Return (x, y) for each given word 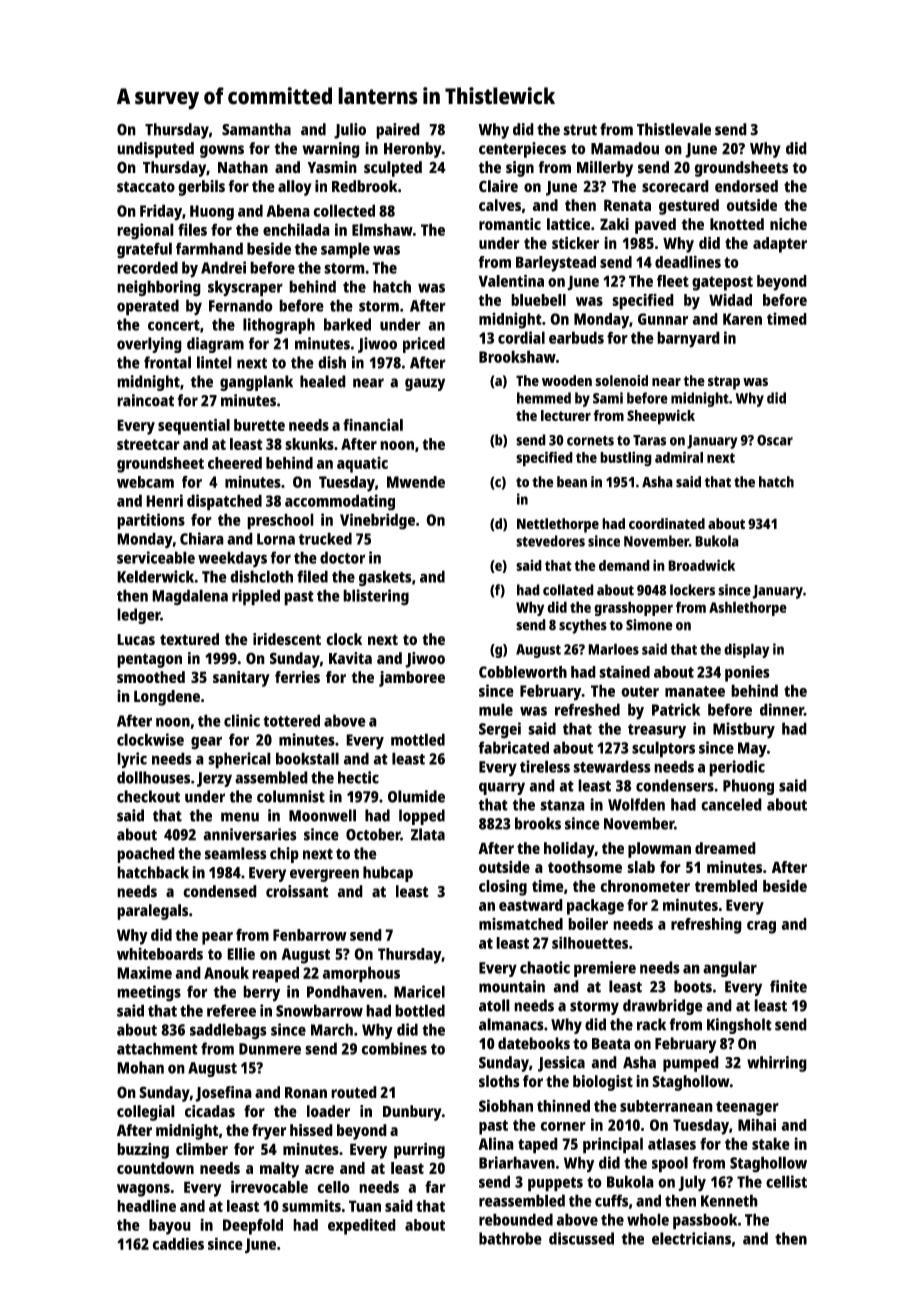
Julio (350, 131)
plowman (659, 850)
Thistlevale (674, 129)
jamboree (412, 679)
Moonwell (322, 815)
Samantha (256, 129)
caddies (178, 1243)
